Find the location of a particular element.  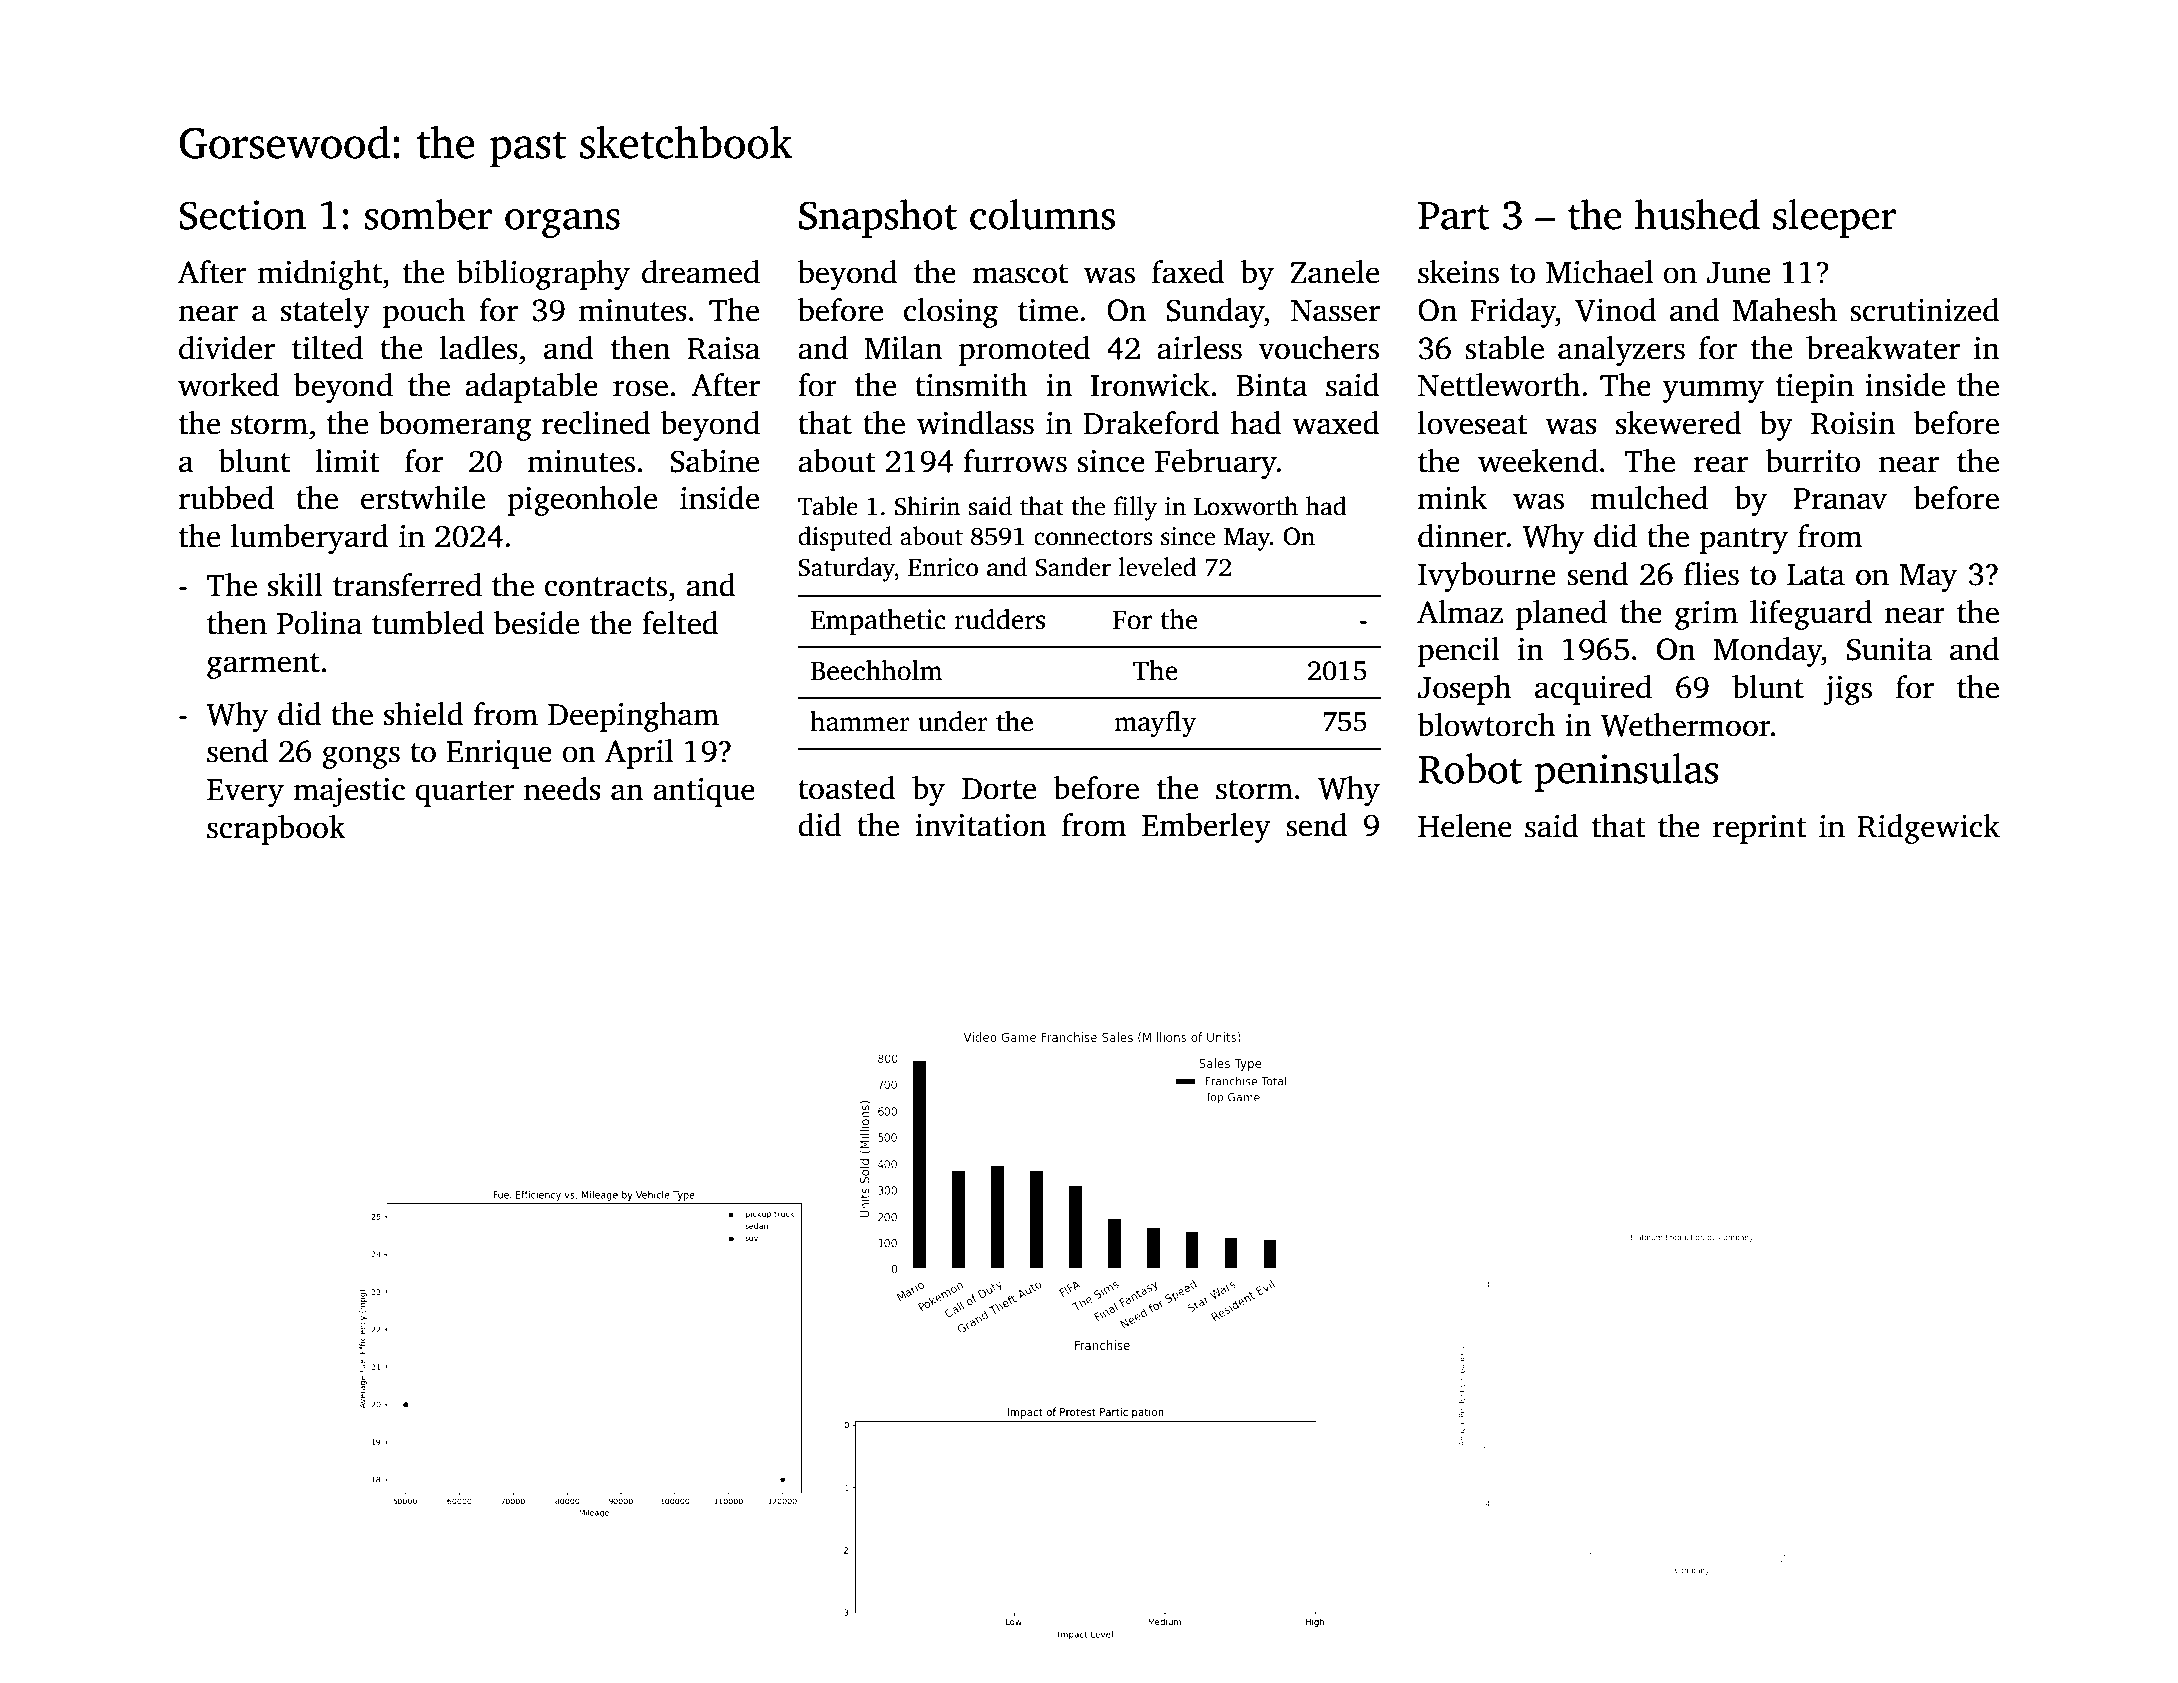

transferred is located at coordinates (407, 585).
